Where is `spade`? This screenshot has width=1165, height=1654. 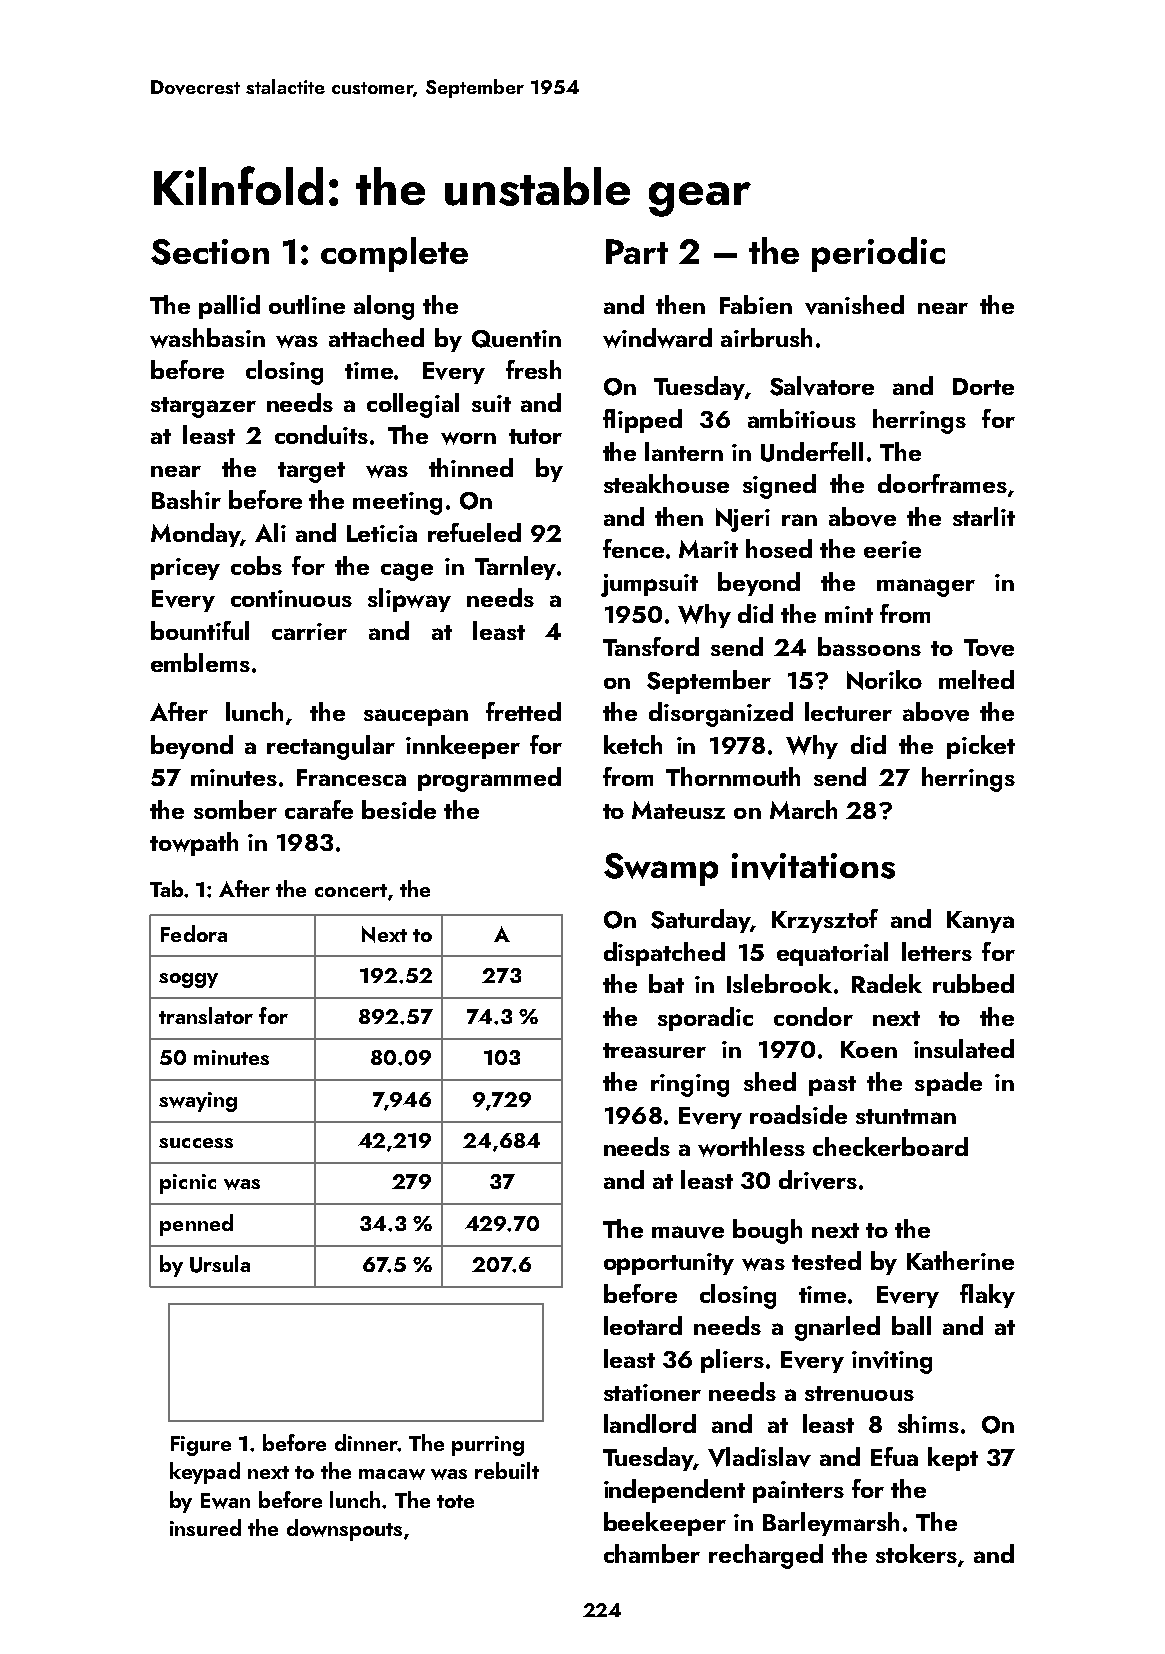
spade is located at coordinates (948, 1084).
